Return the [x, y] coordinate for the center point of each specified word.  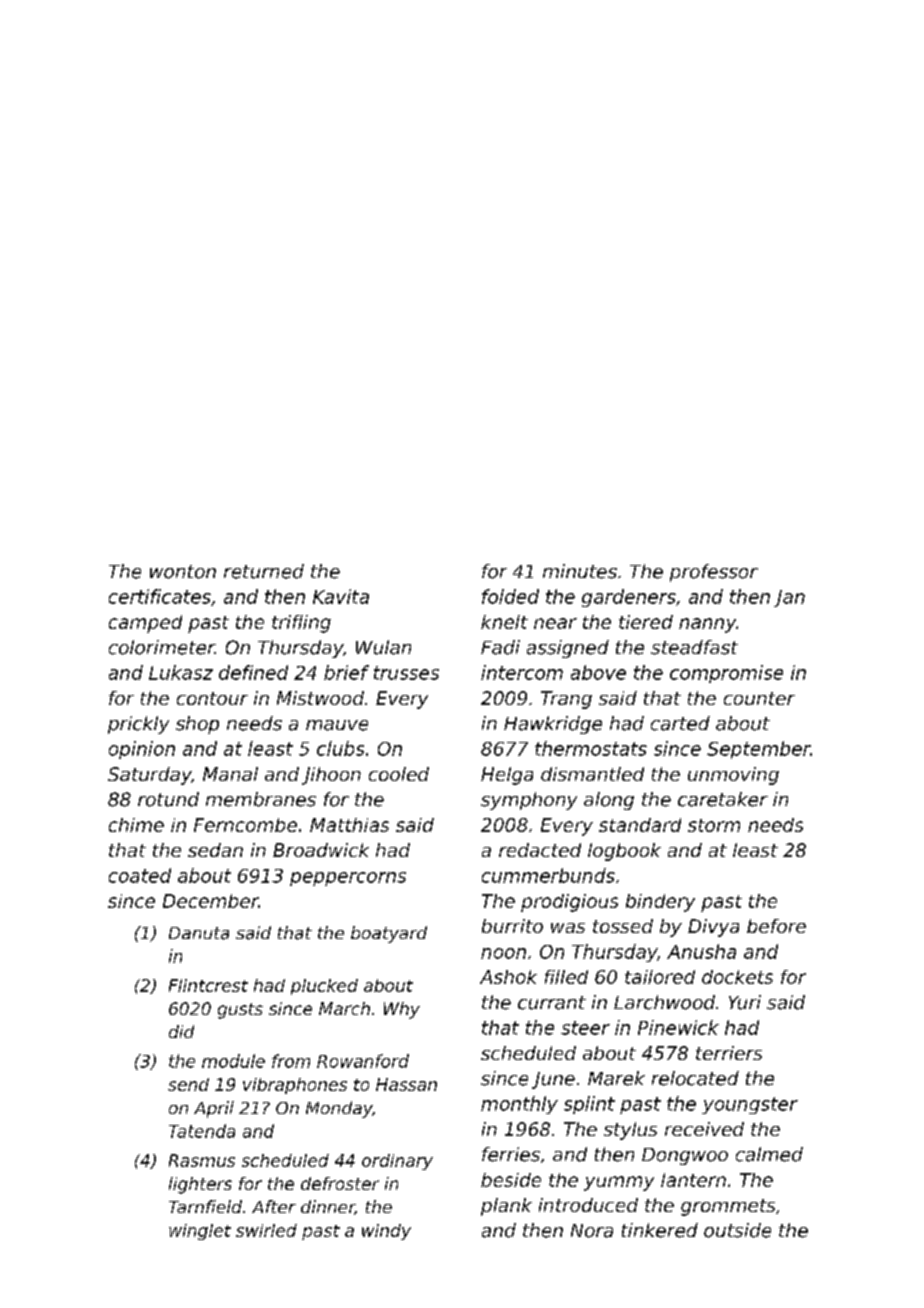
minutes [580, 571]
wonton [183, 572]
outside [737, 1230]
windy [386, 1232]
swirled [266, 1230]
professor [714, 573]
